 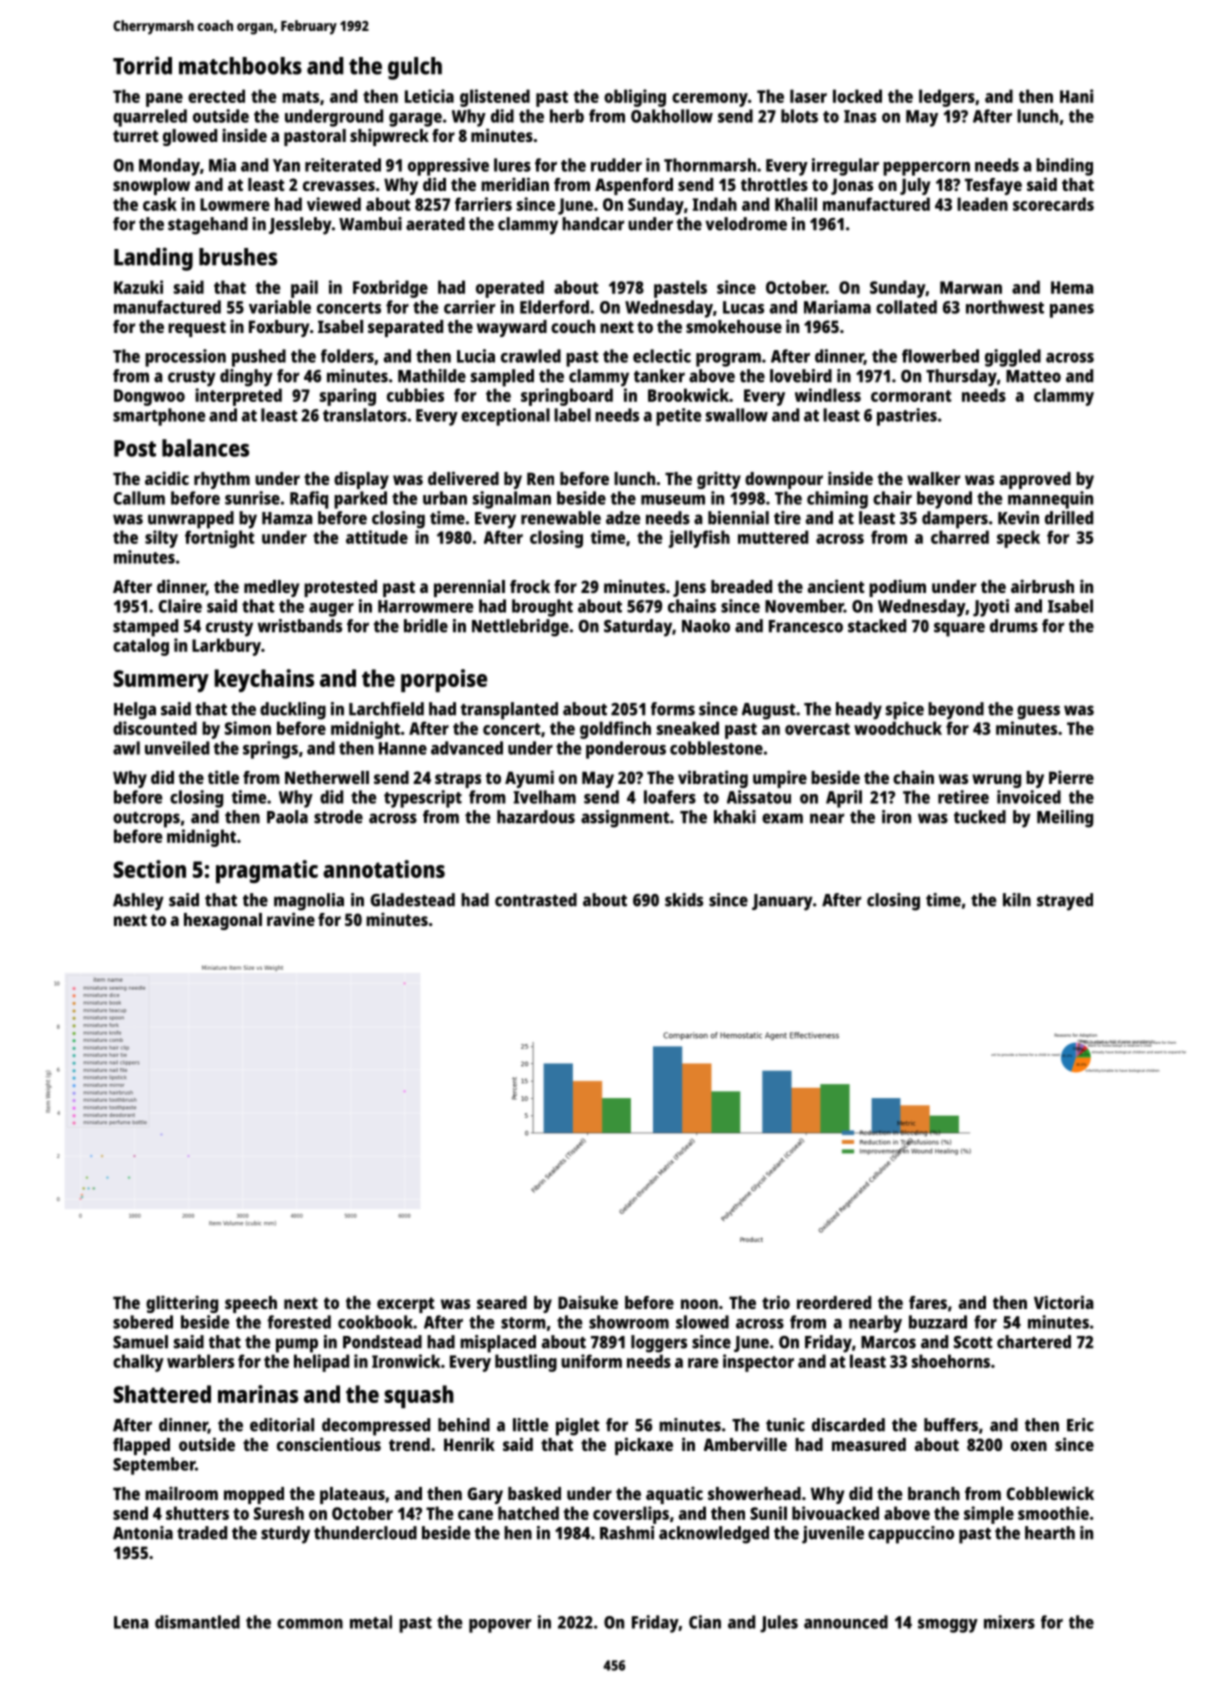 What do you see at coordinates (352, 1495) in the image?
I see `plateaus` at bounding box center [352, 1495].
